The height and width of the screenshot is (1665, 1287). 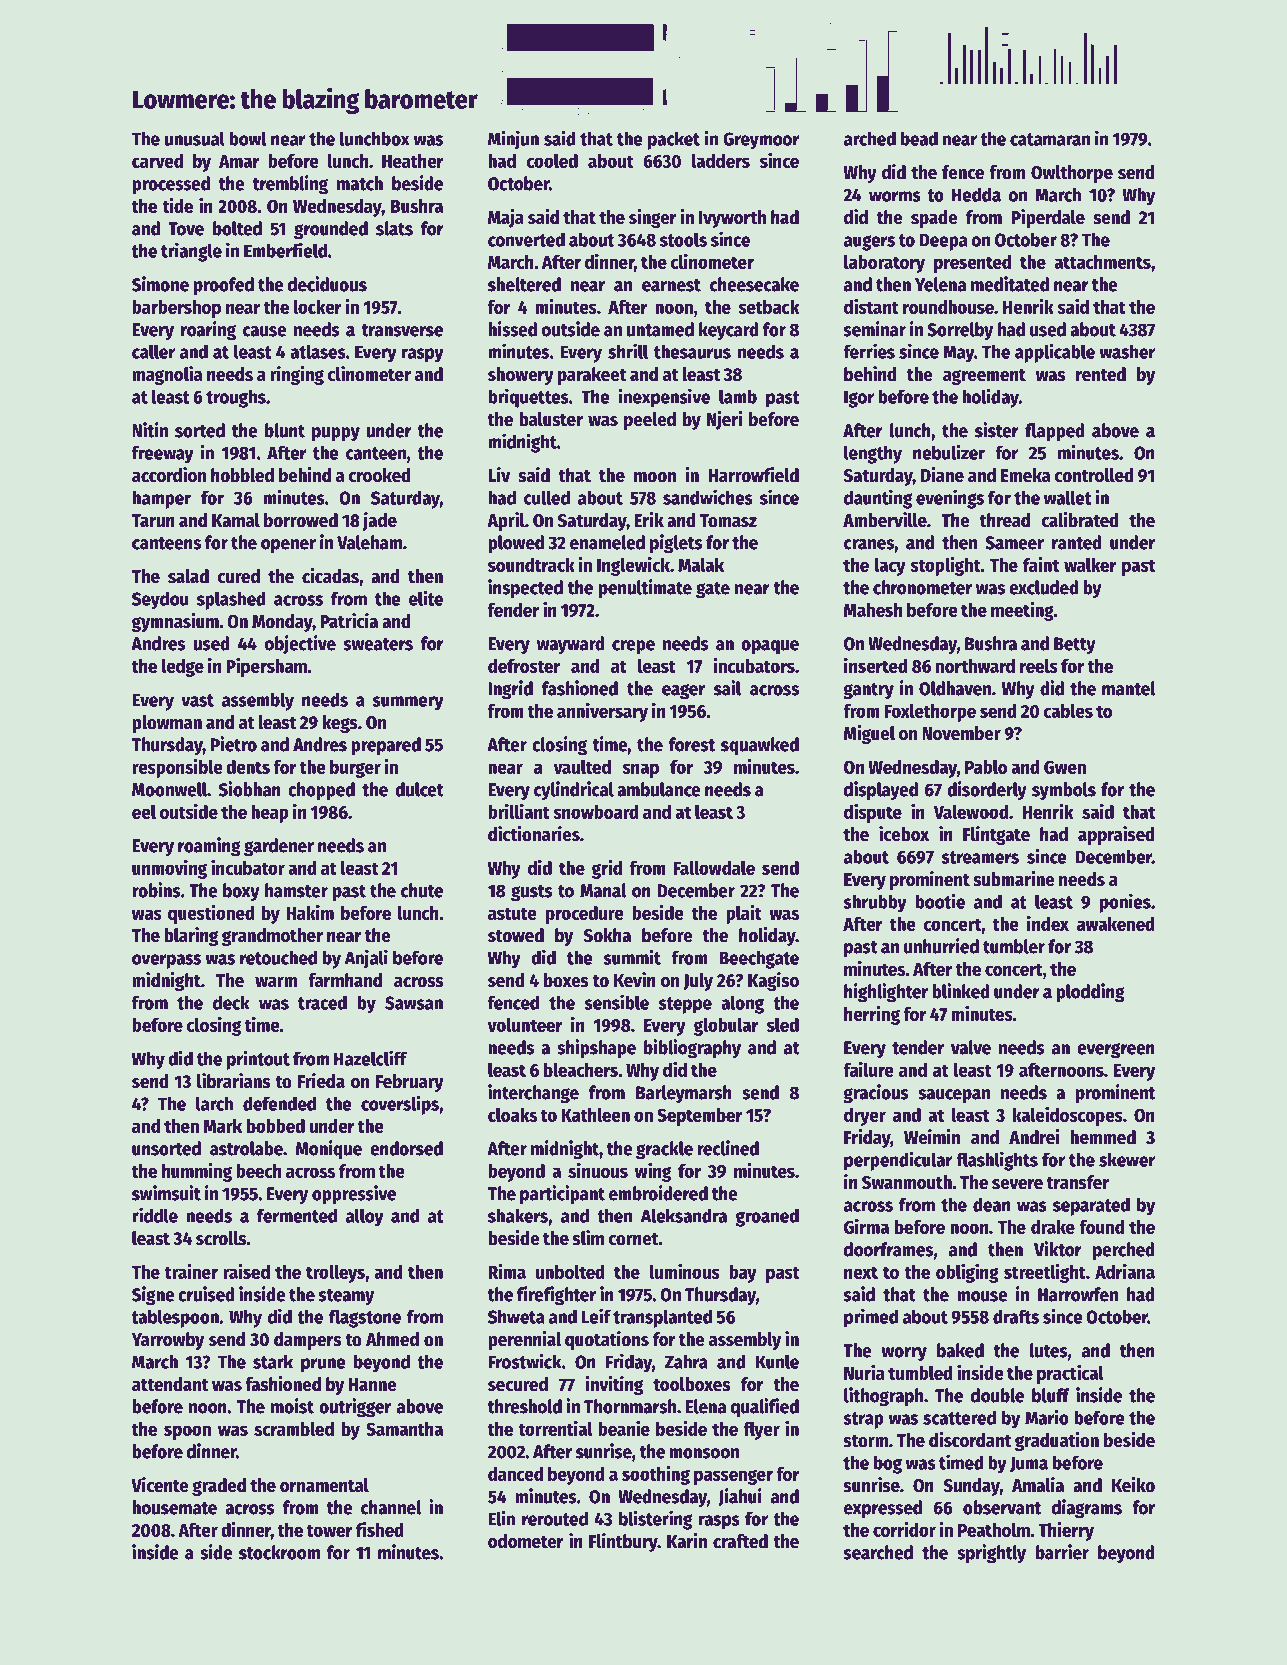 What do you see at coordinates (740, 1497) in the screenshot?
I see `Jiahui` at bounding box center [740, 1497].
